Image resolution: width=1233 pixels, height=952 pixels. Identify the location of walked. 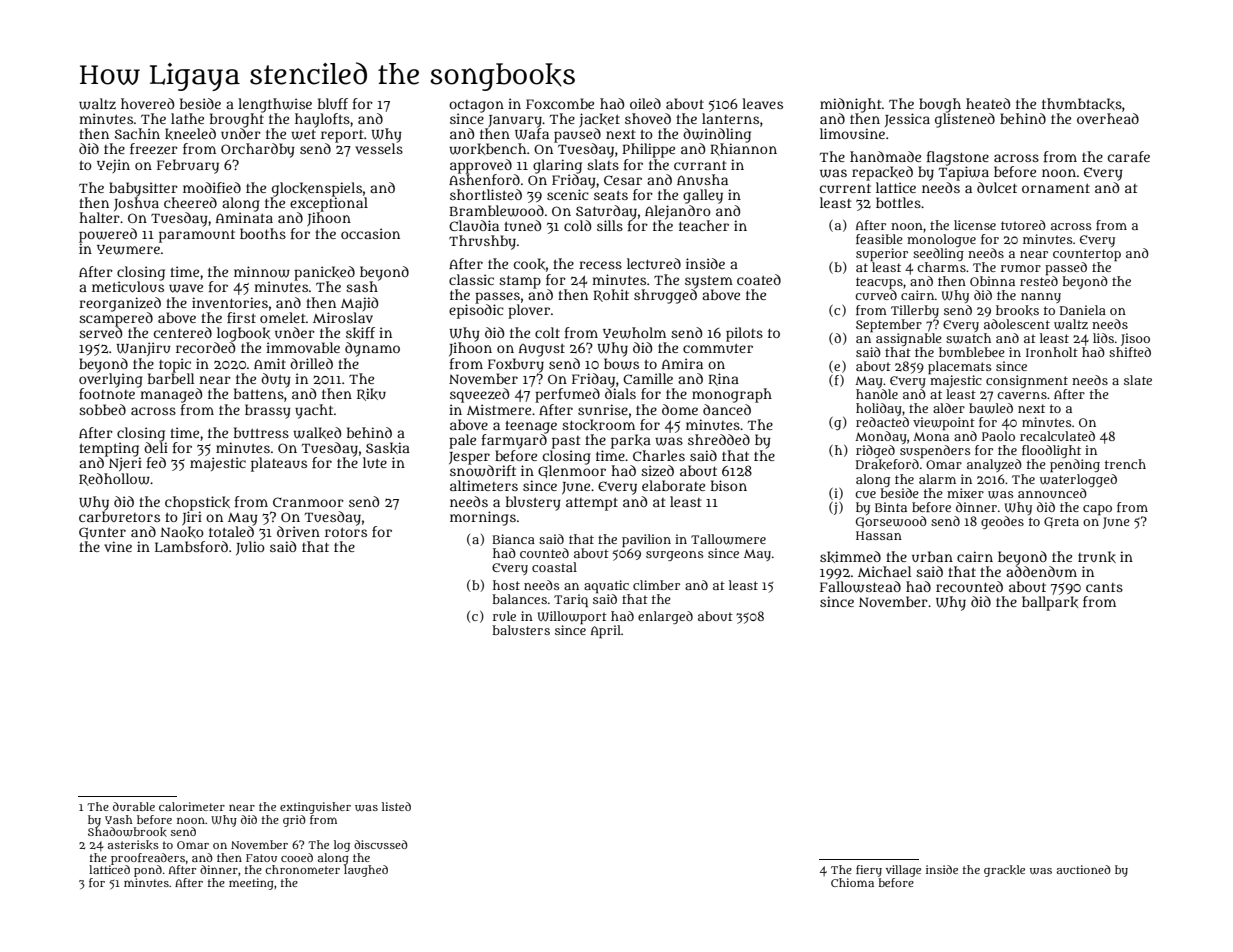
(317, 433).
